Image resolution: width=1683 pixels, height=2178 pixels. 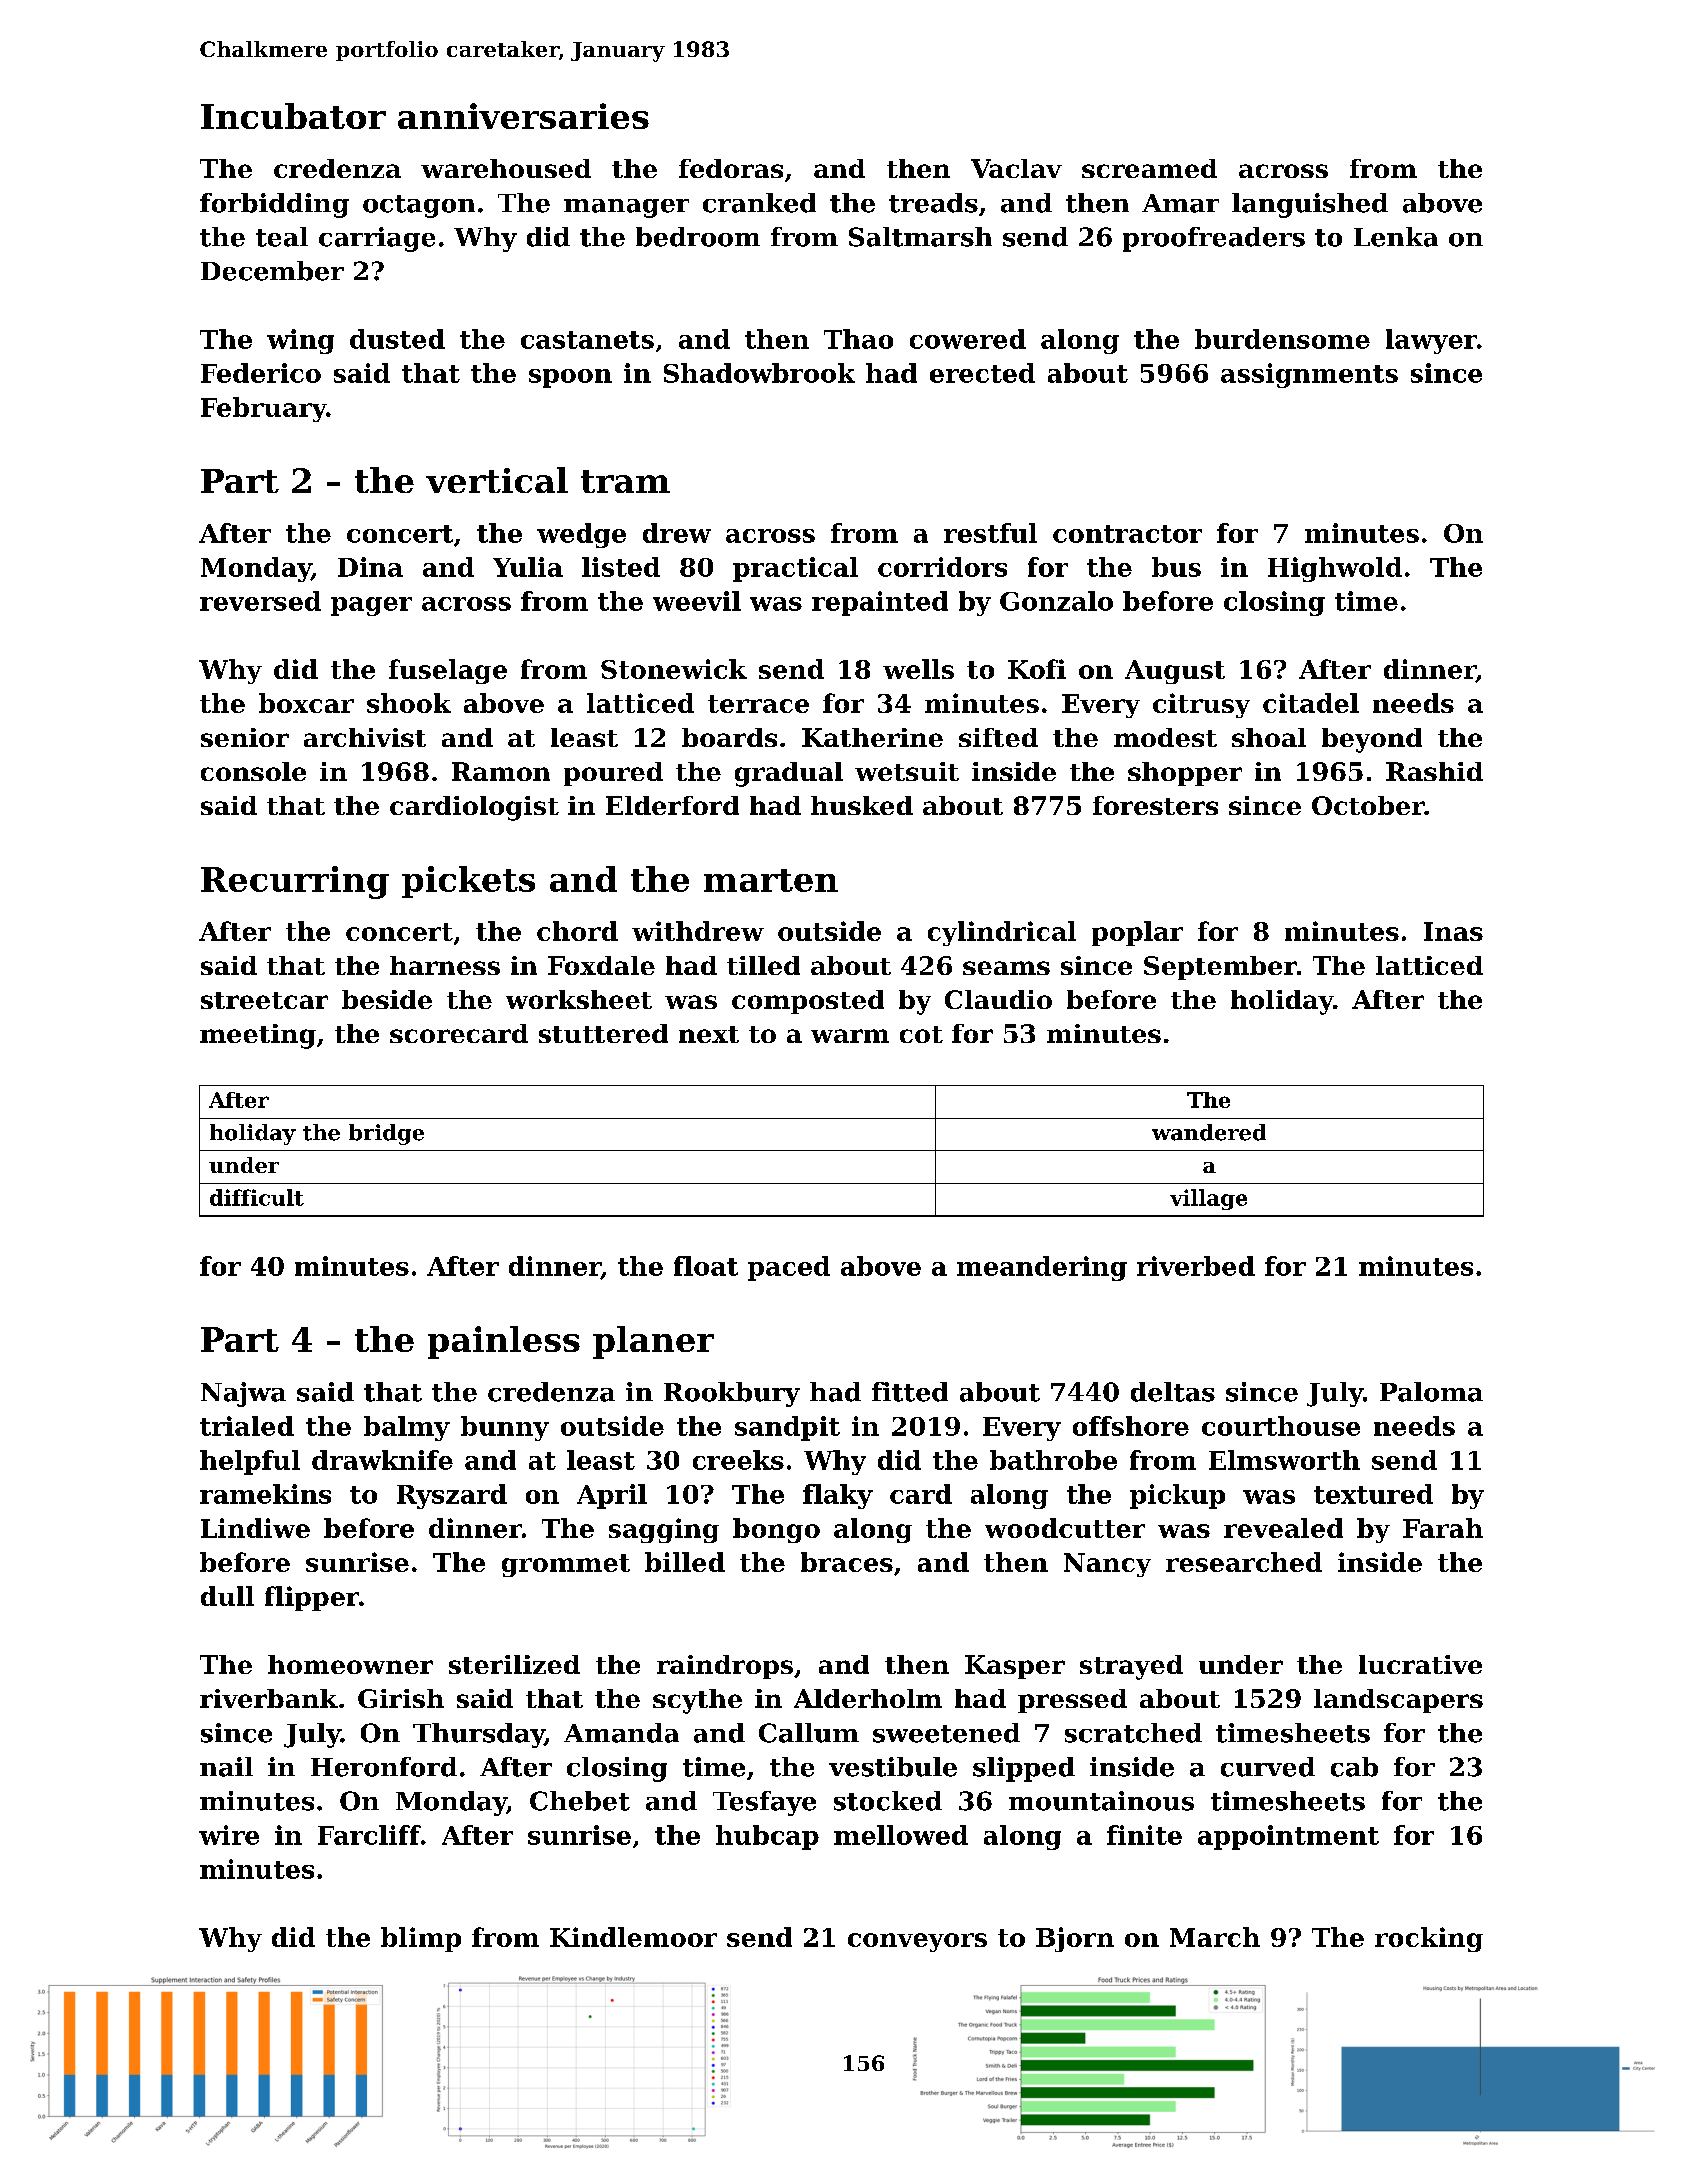 What do you see at coordinates (862, 805) in the document?
I see `husked` at bounding box center [862, 805].
